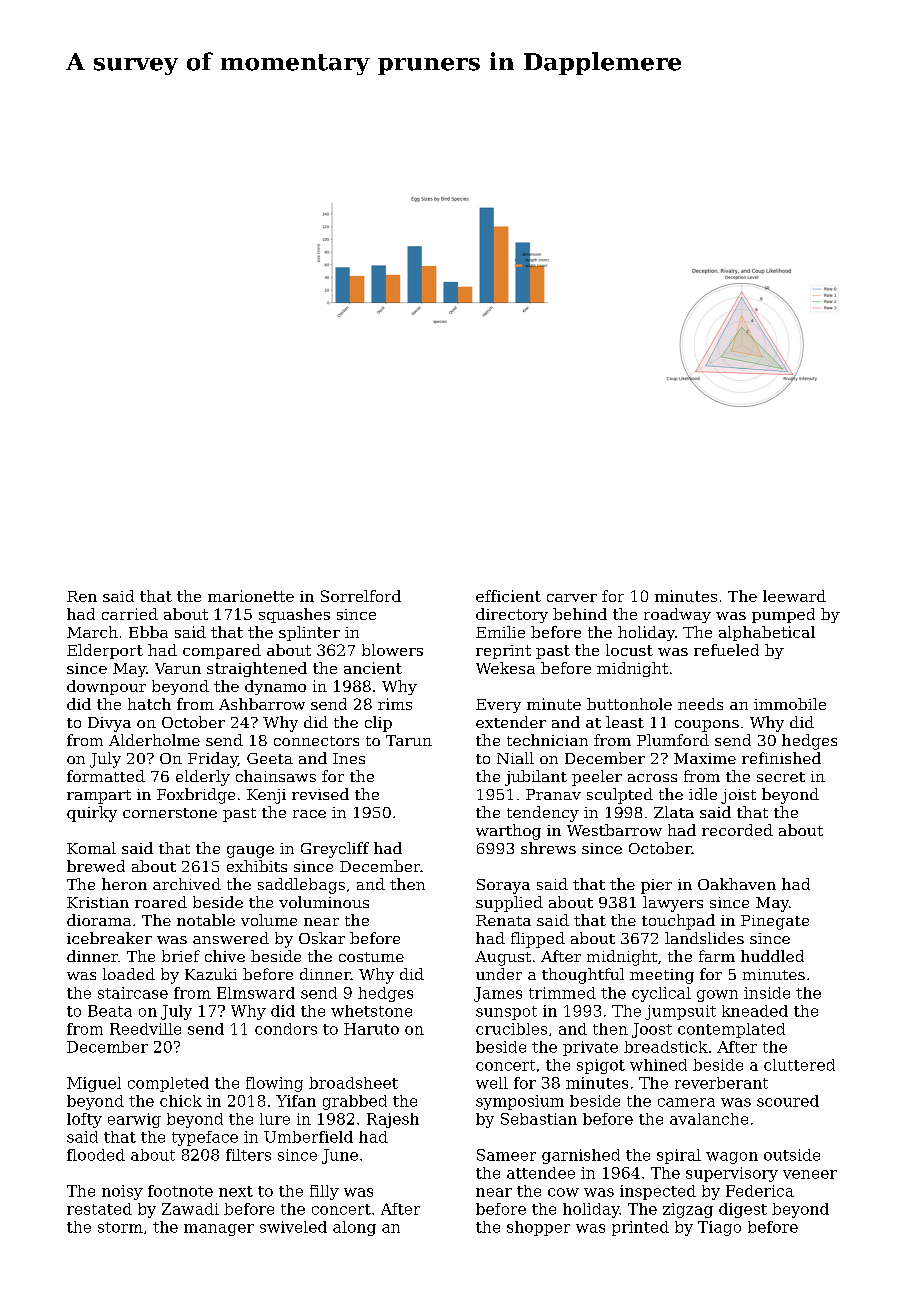 The height and width of the document is (1316, 908). What do you see at coordinates (122, 1192) in the document?
I see `noisy` at bounding box center [122, 1192].
